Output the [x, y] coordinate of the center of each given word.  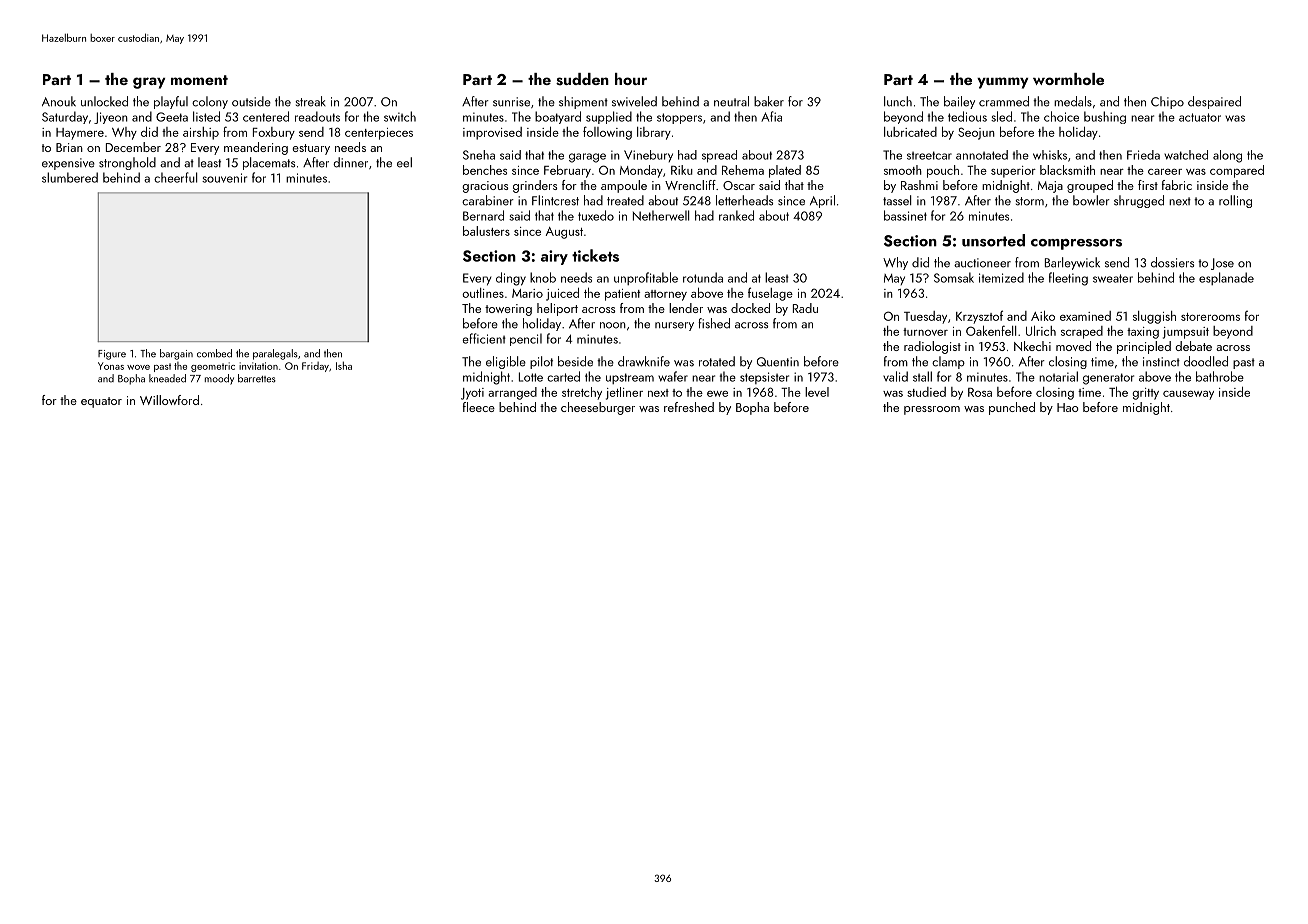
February [567, 171]
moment [199, 80]
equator [101, 402]
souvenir [224, 178]
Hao [1067, 407]
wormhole [1068, 79]
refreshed [689, 407]
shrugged [1139, 201]
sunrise [511, 102]
